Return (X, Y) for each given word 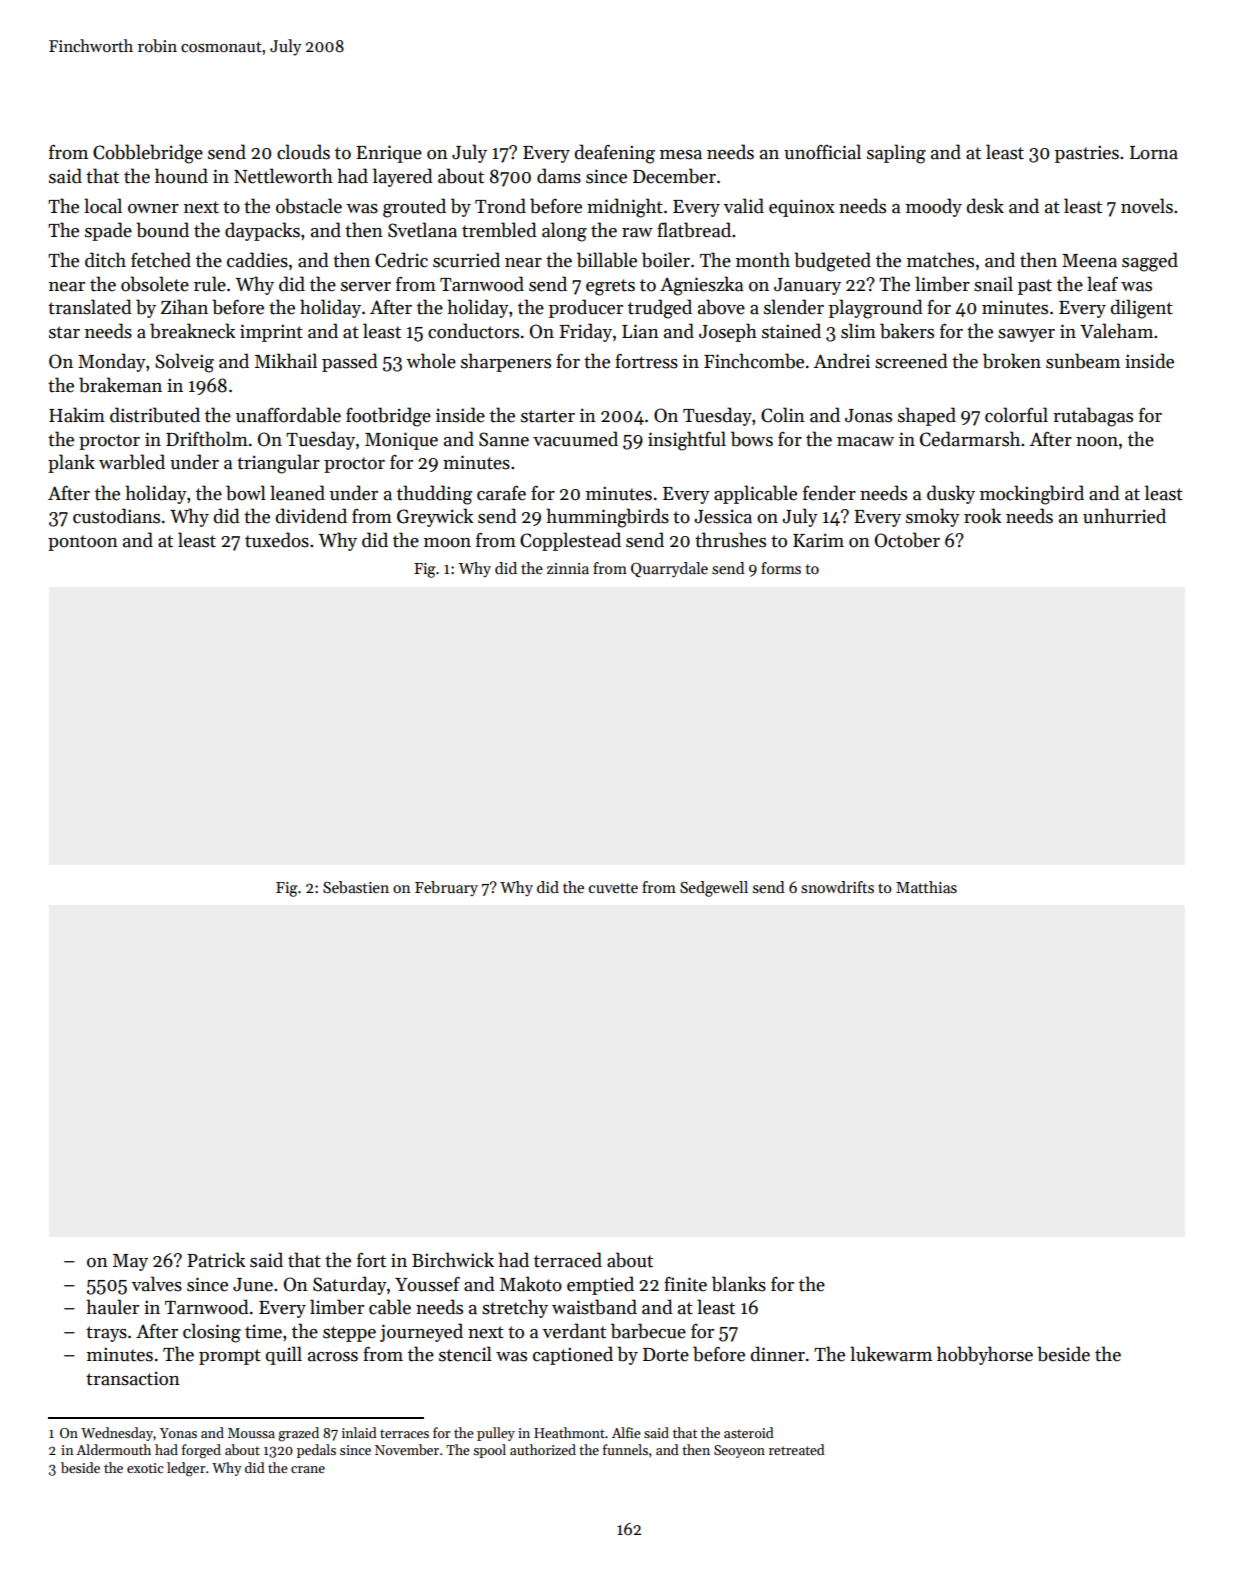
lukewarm (891, 1354)
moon (447, 543)
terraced (568, 1260)
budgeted (832, 262)
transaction (133, 1378)
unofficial (822, 152)
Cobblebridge (148, 154)
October (907, 540)
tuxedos (277, 540)
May (130, 1262)
